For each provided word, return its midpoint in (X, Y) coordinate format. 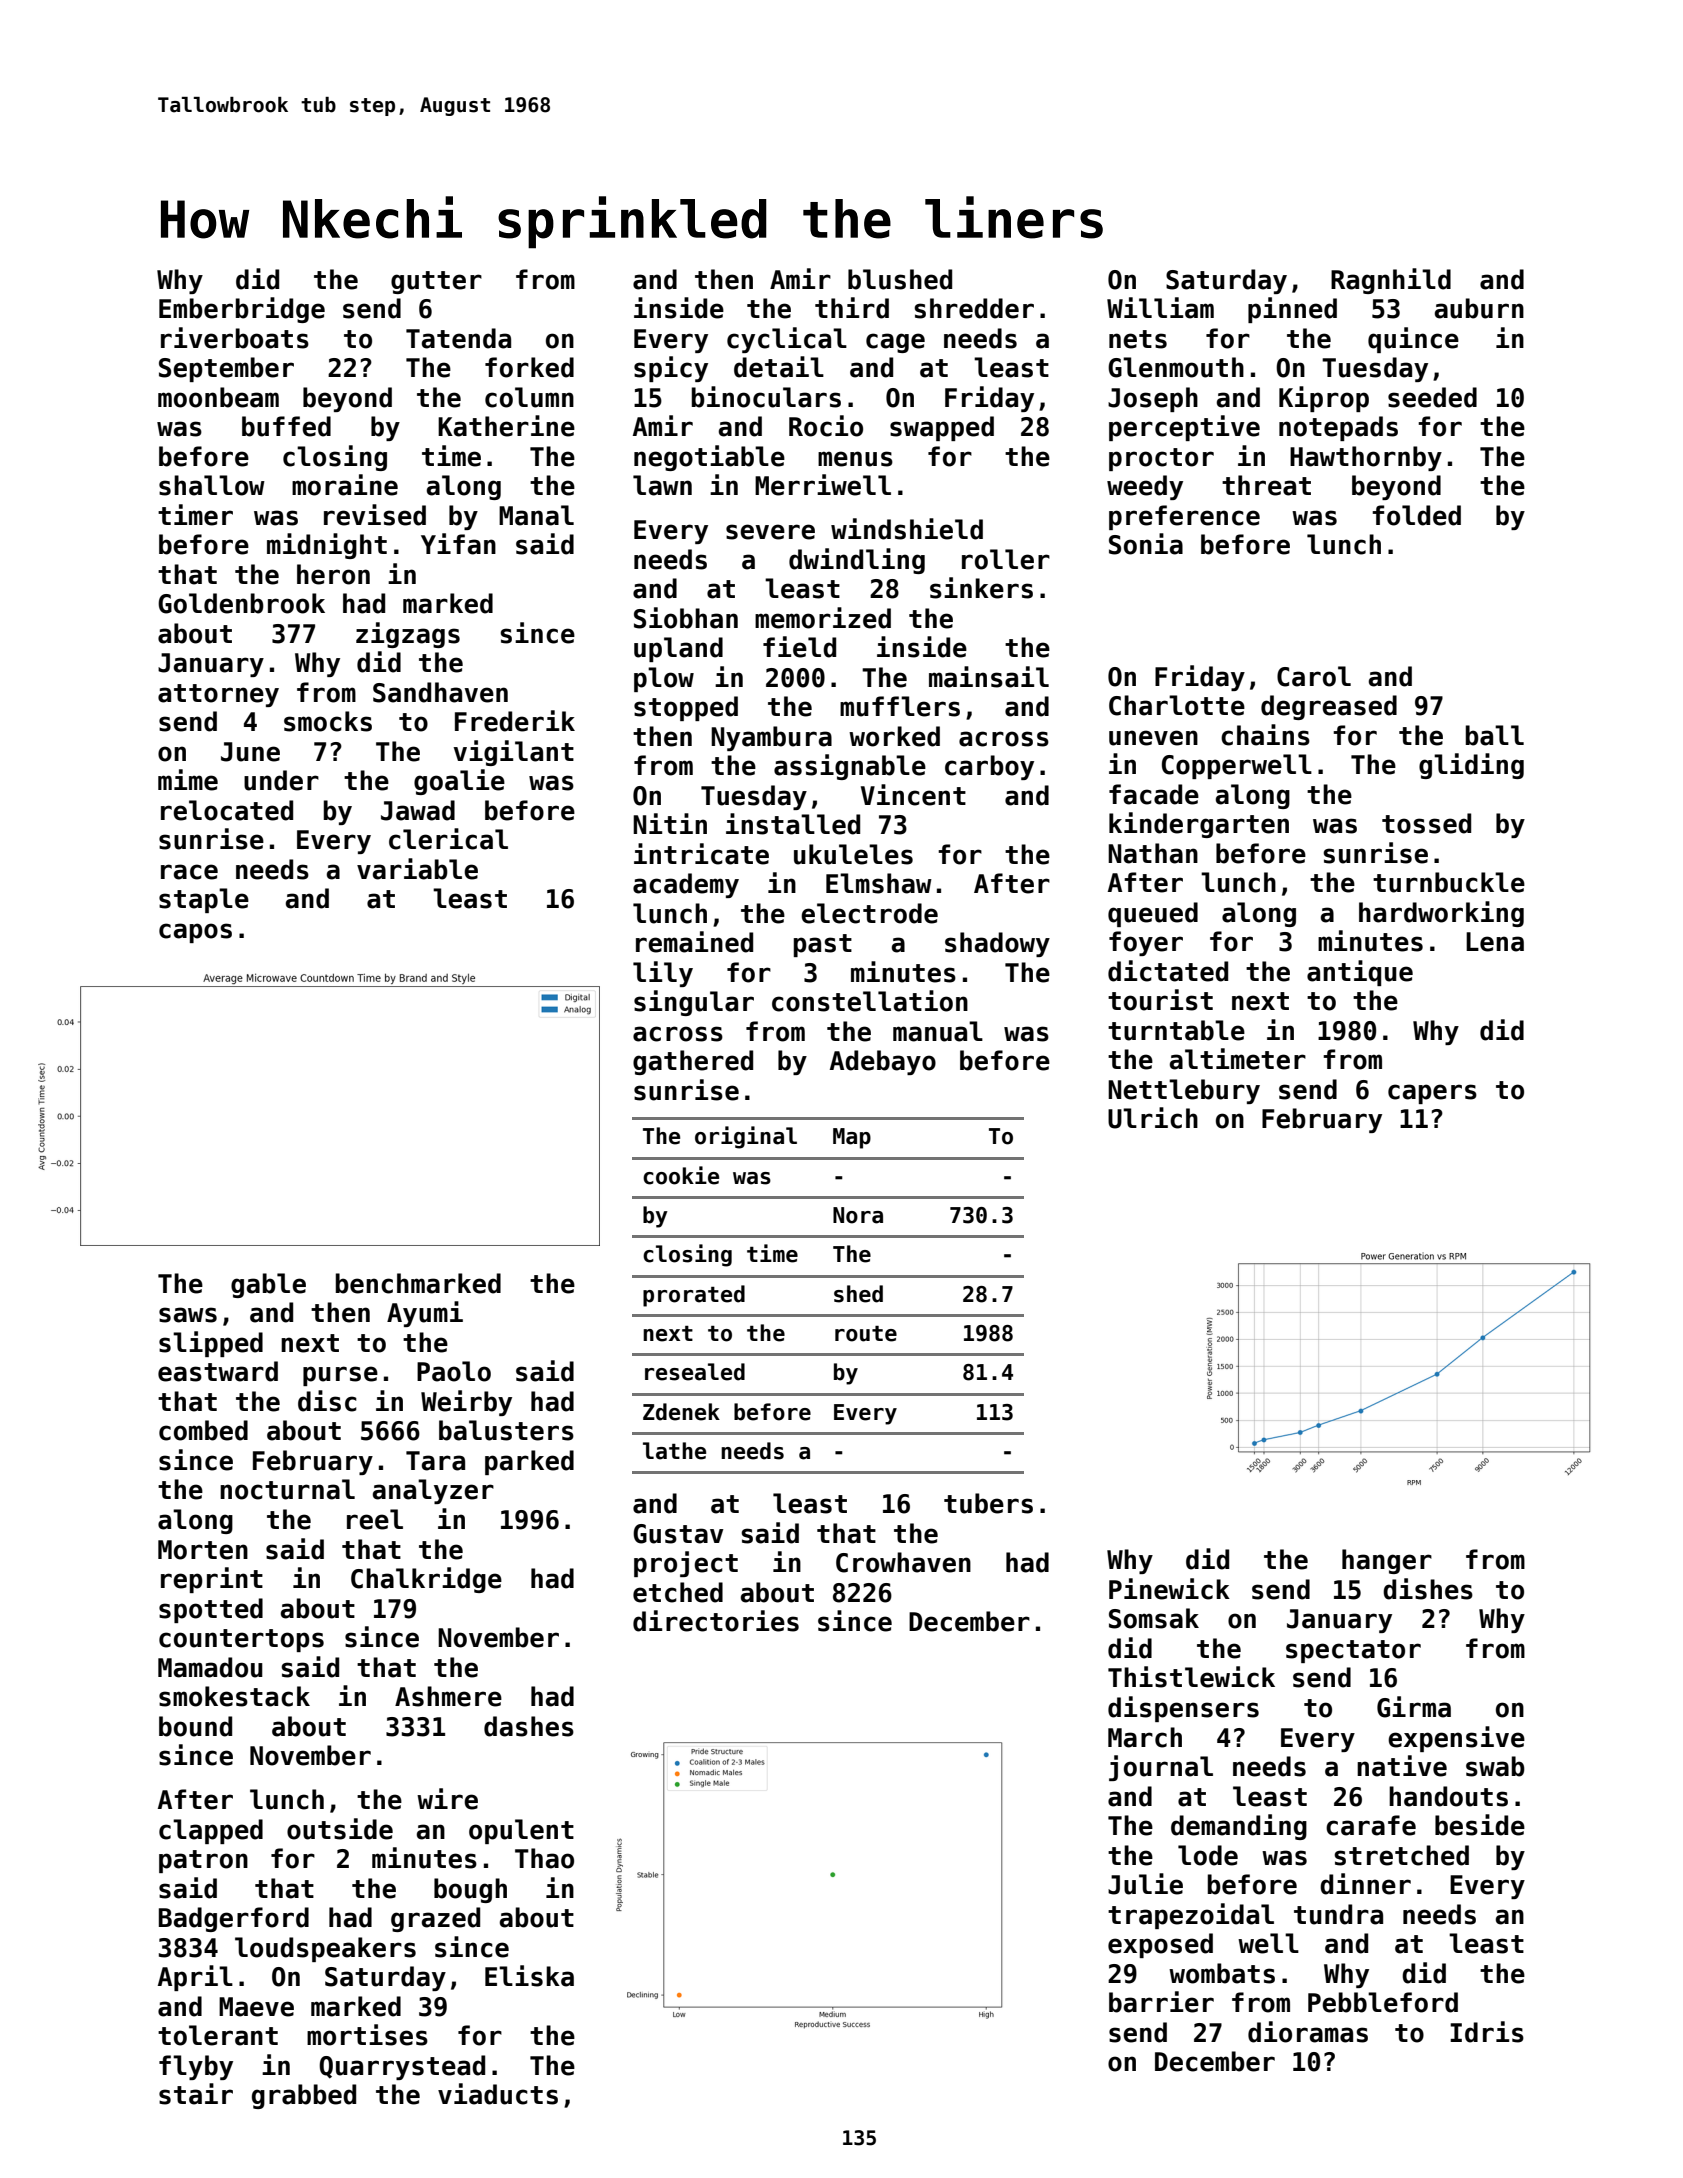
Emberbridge (242, 310)
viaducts (498, 2094)
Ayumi (425, 1314)
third (852, 308)
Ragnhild (1391, 281)
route (866, 1334)
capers (1432, 1094)
